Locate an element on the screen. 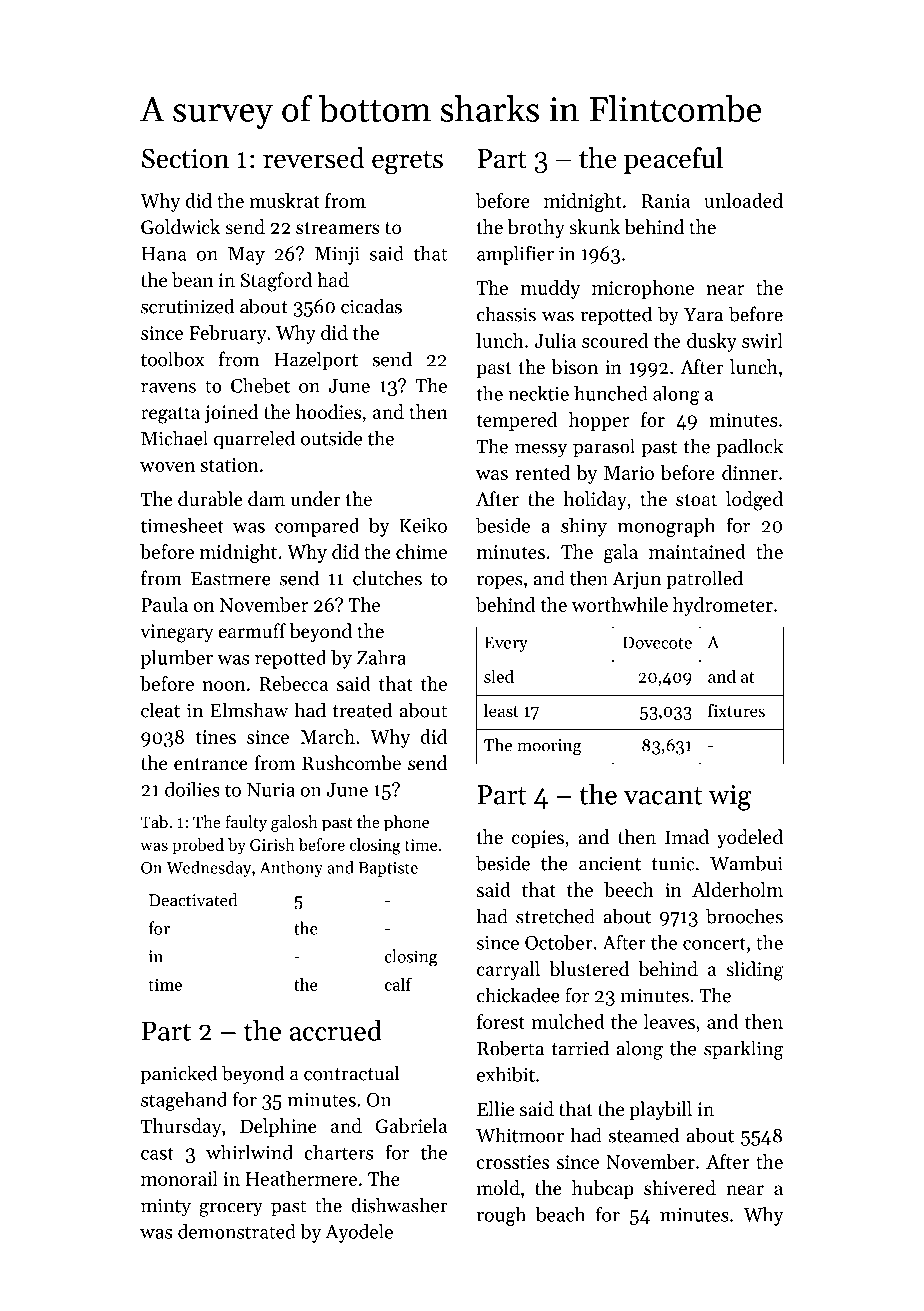  rough is located at coordinates (501, 1216).
